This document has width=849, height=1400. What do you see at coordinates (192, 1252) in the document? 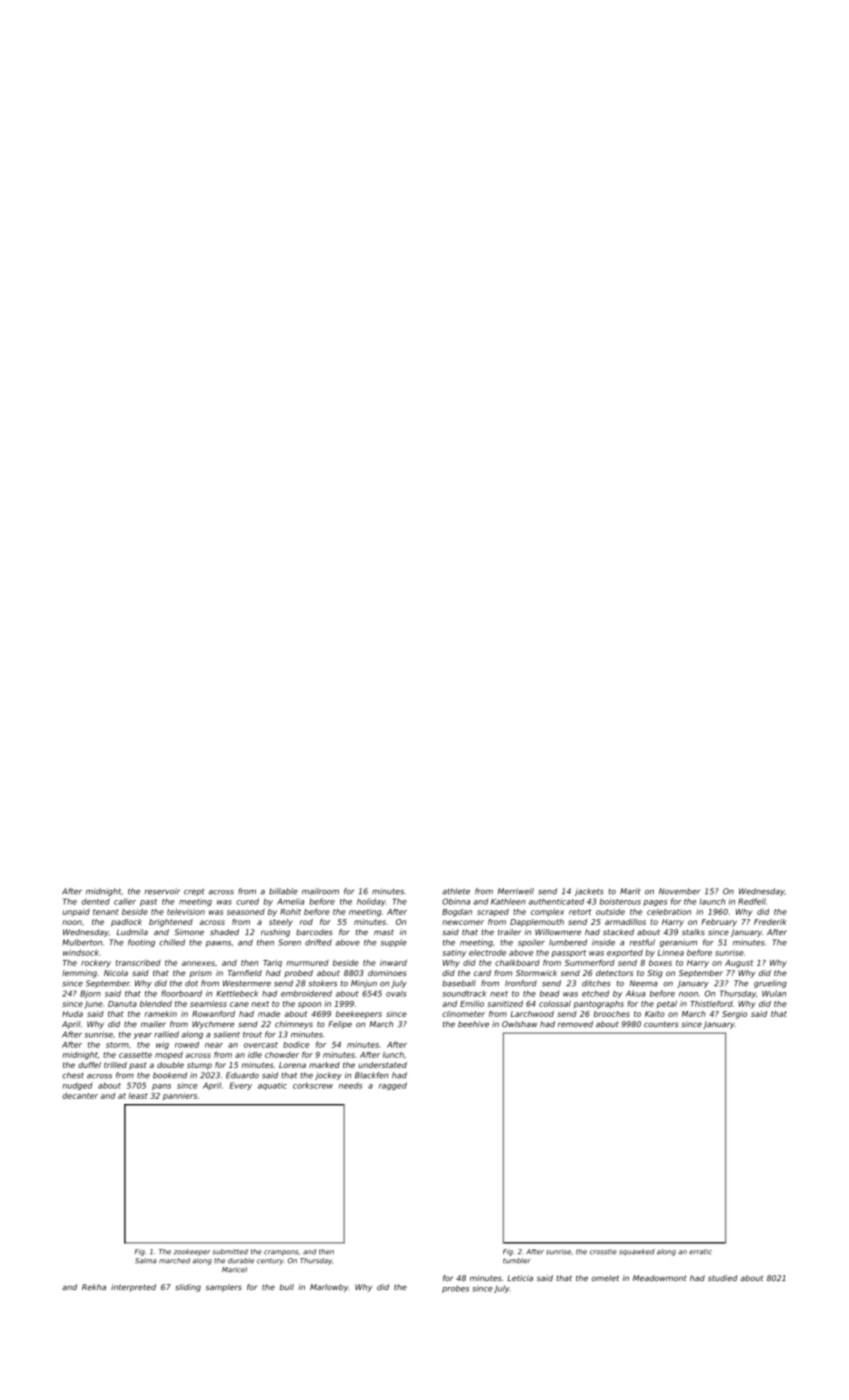
I see `zookeeper` at bounding box center [192, 1252].
